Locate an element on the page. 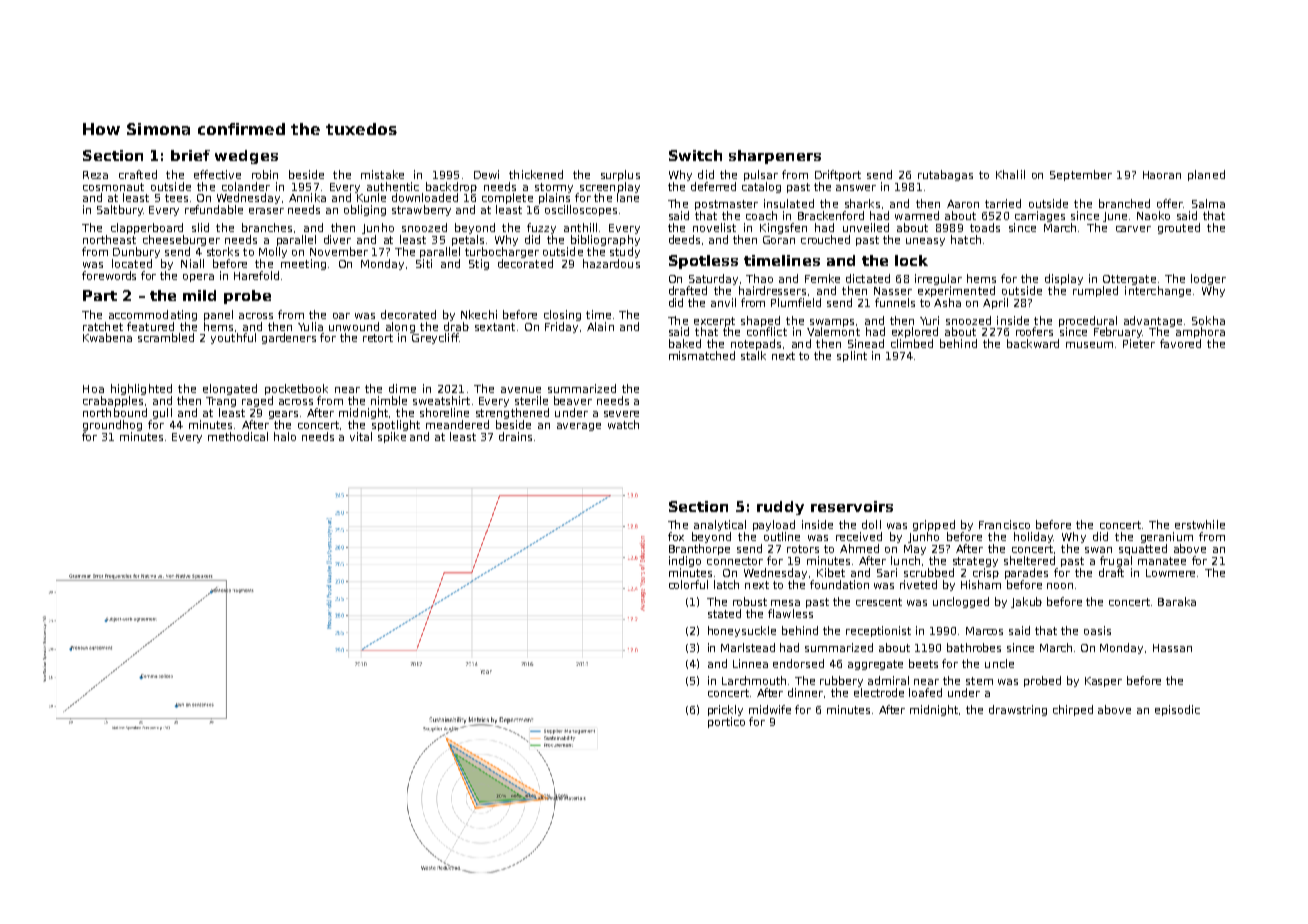 This document has height=924, width=1308. squatted is located at coordinates (1143, 549).
